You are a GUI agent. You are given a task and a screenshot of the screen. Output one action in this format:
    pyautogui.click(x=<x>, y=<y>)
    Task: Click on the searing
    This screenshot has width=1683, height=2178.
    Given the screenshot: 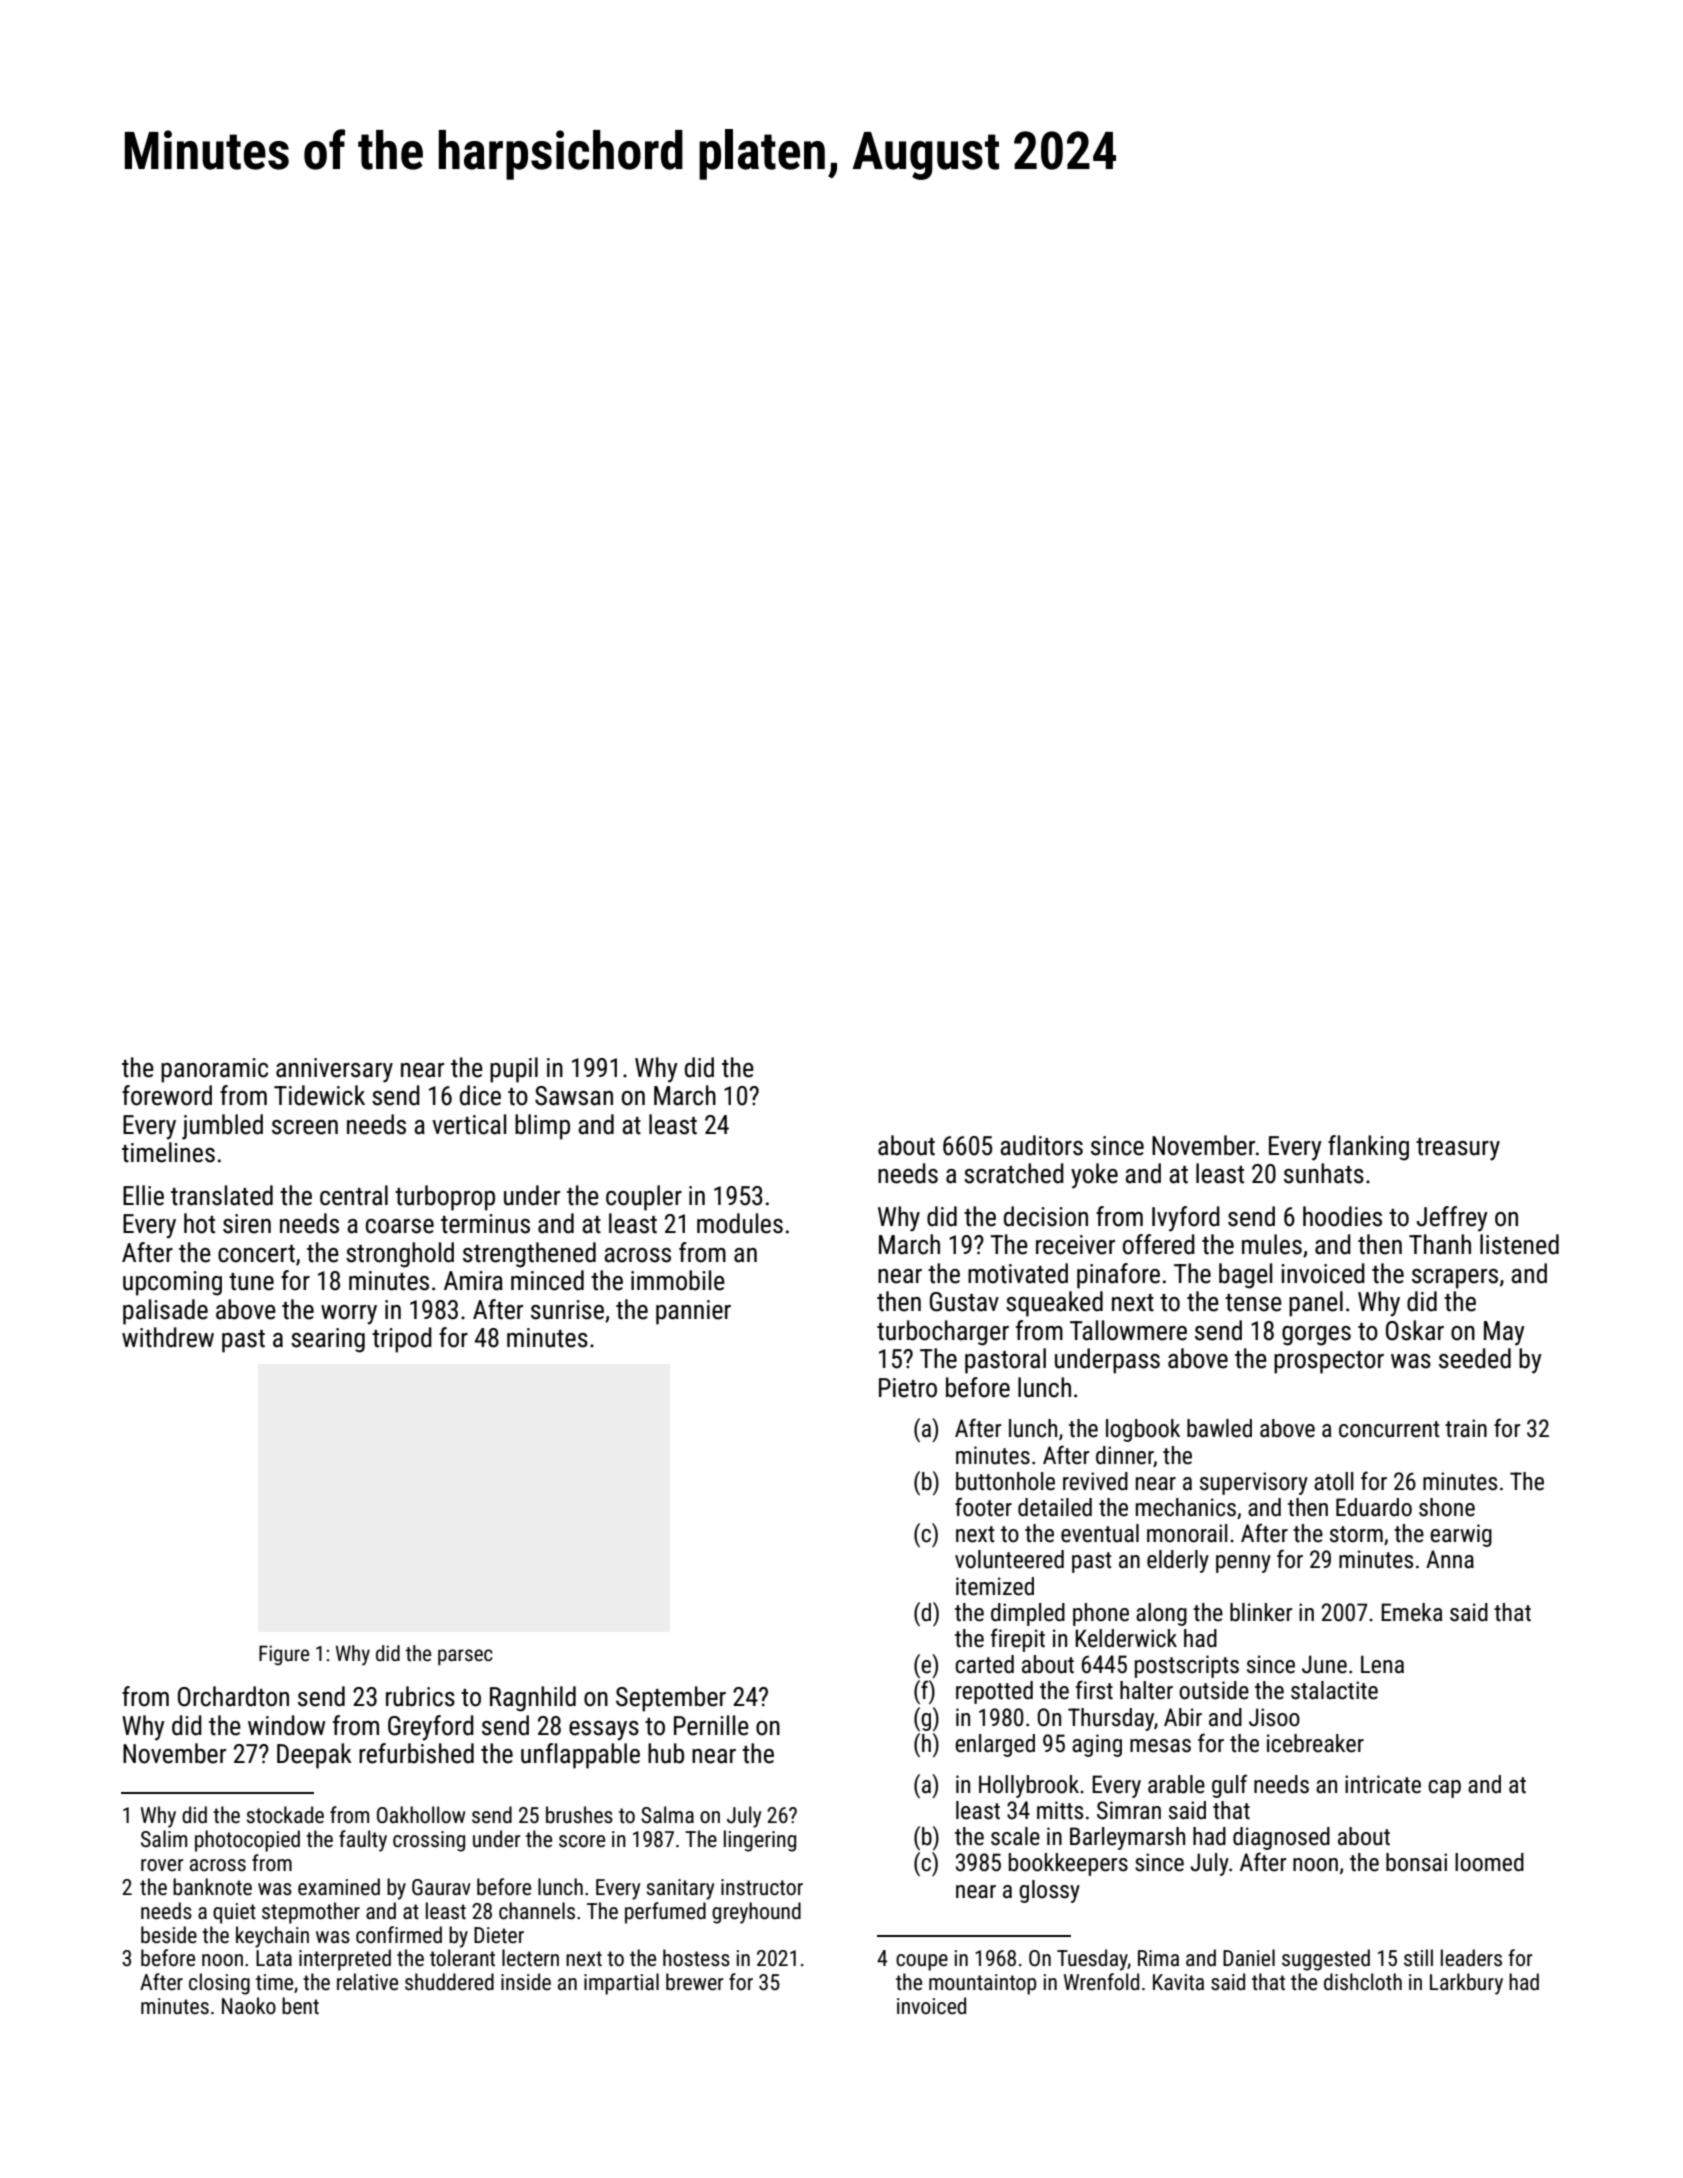 What is the action you would take?
    pyautogui.click(x=328, y=1340)
